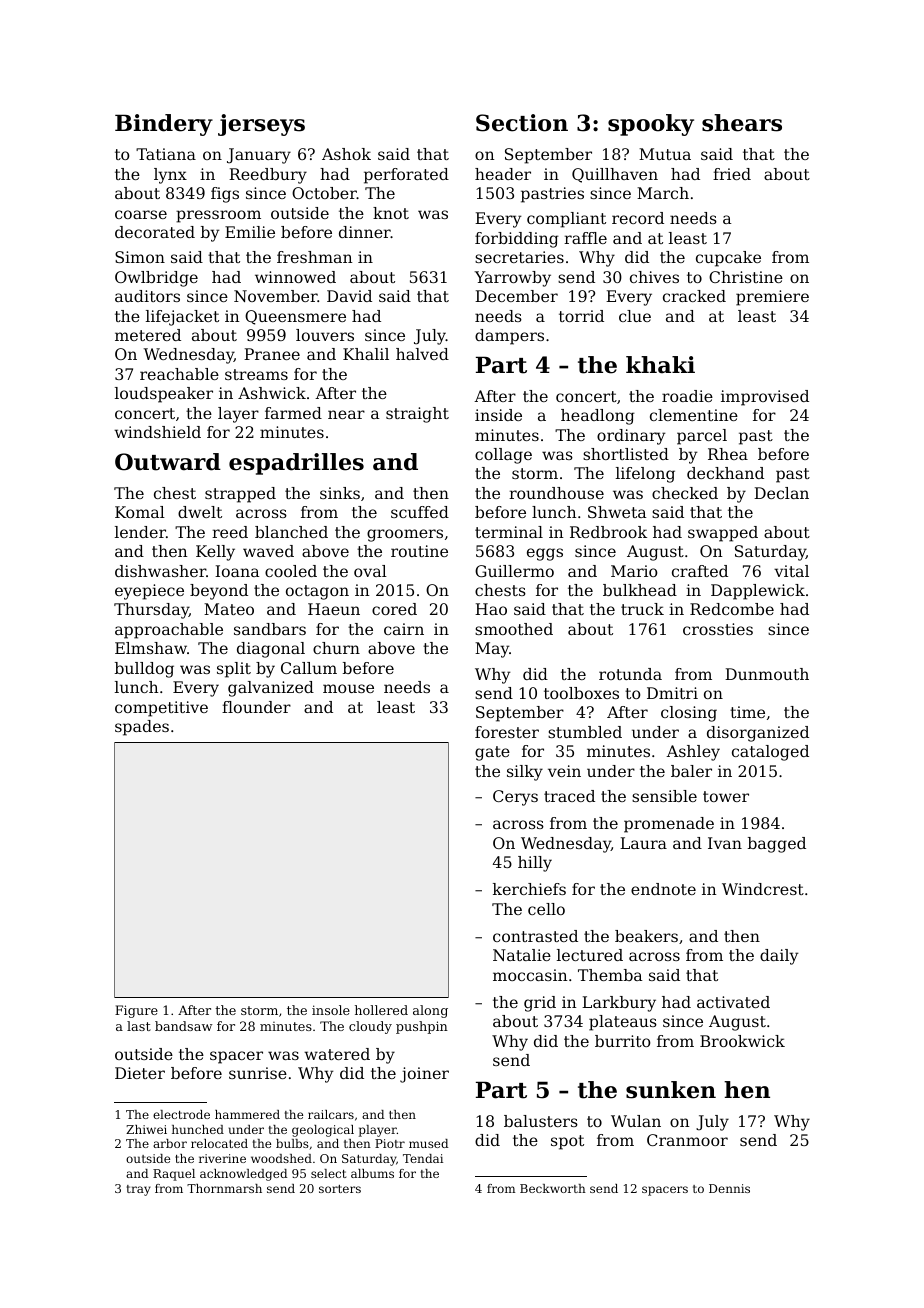 This screenshot has width=924, height=1308. Describe the element at coordinates (742, 123) in the screenshot. I see `shears` at that location.
